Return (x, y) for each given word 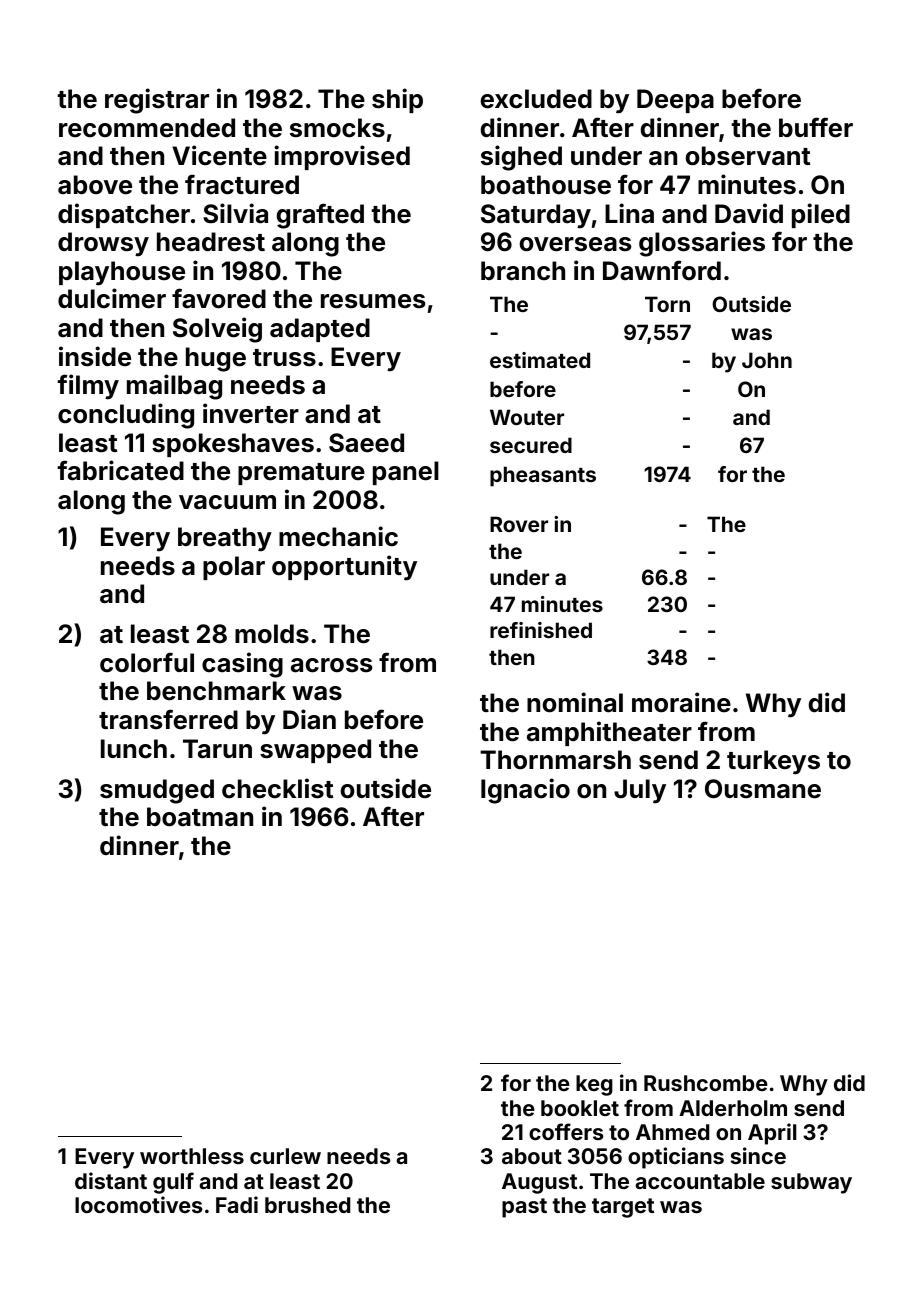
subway (811, 1183)
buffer (816, 127)
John (767, 360)
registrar (157, 101)
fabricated (120, 470)
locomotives (139, 1204)
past (524, 1208)
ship (397, 100)
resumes (373, 301)
